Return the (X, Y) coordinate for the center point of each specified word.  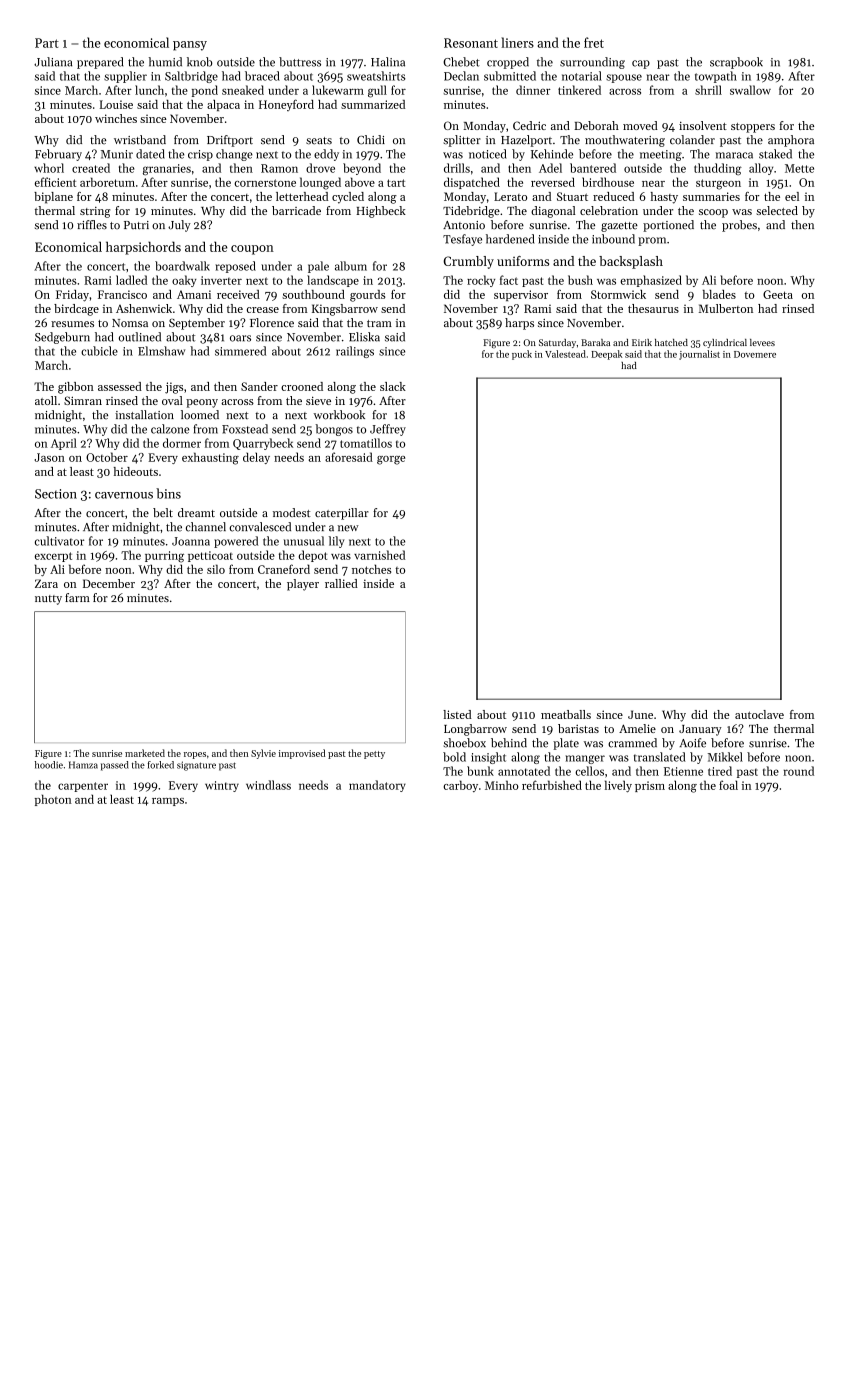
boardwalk (182, 266)
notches (371, 569)
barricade (296, 210)
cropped (508, 63)
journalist (699, 355)
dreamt (196, 512)
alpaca (223, 105)
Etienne (683, 771)
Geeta (778, 294)
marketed (145, 753)
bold (454, 757)
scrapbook (736, 63)
